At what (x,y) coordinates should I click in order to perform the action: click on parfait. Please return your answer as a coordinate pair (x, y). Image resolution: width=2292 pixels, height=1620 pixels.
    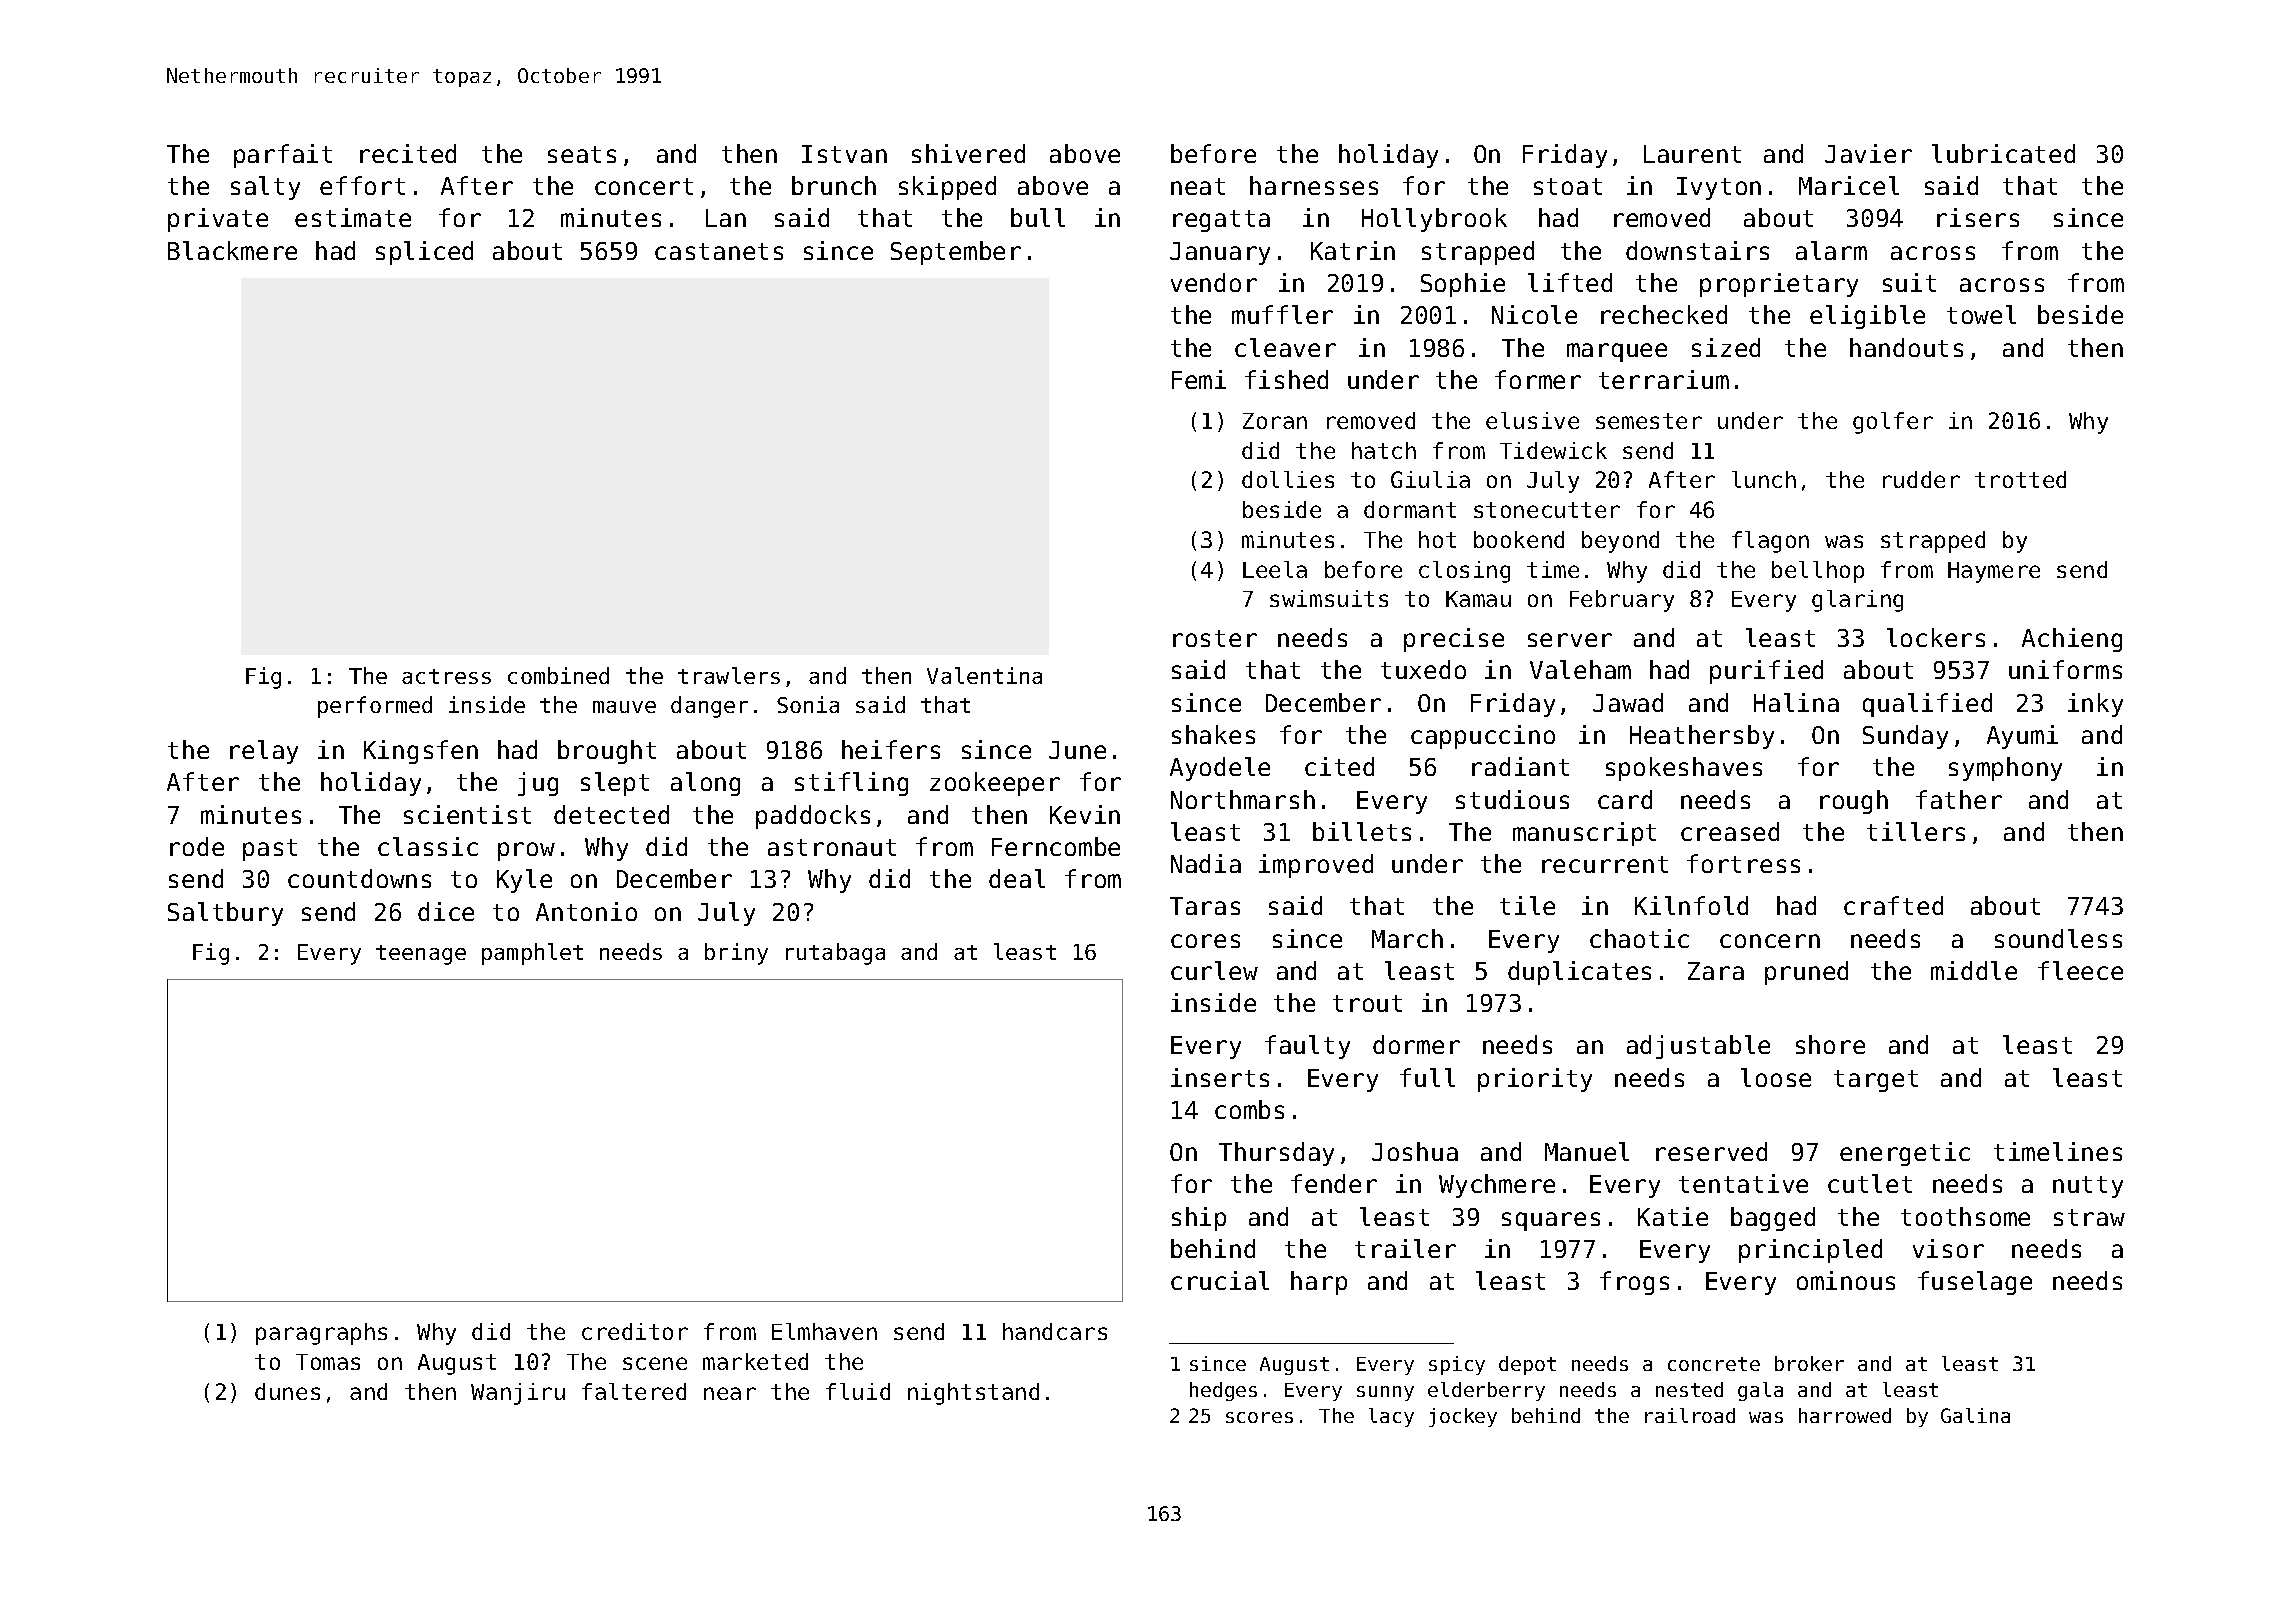
    Looking at the image, I should click on (283, 156).
